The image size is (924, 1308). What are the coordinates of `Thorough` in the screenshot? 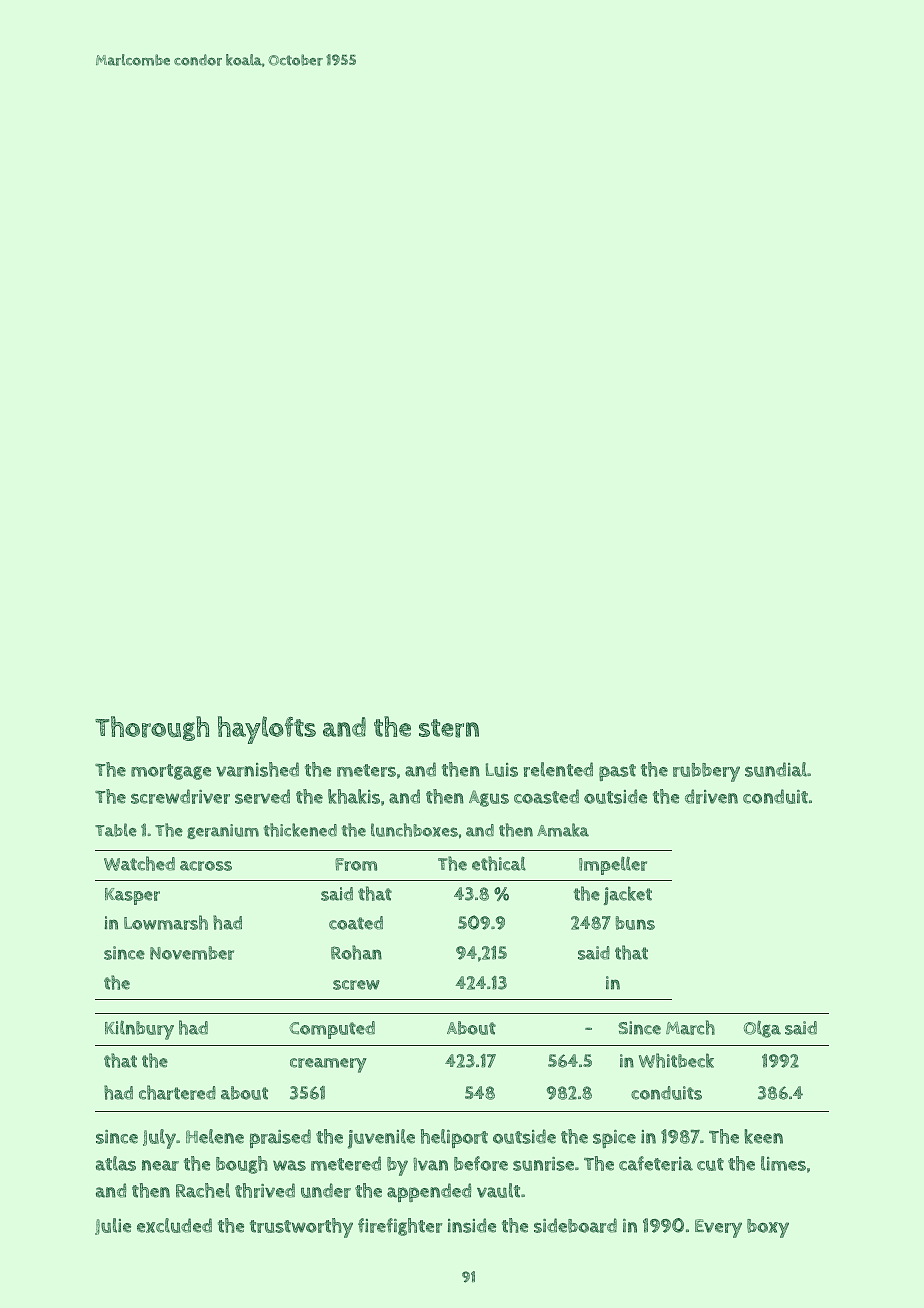 It's located at (152, 728).
